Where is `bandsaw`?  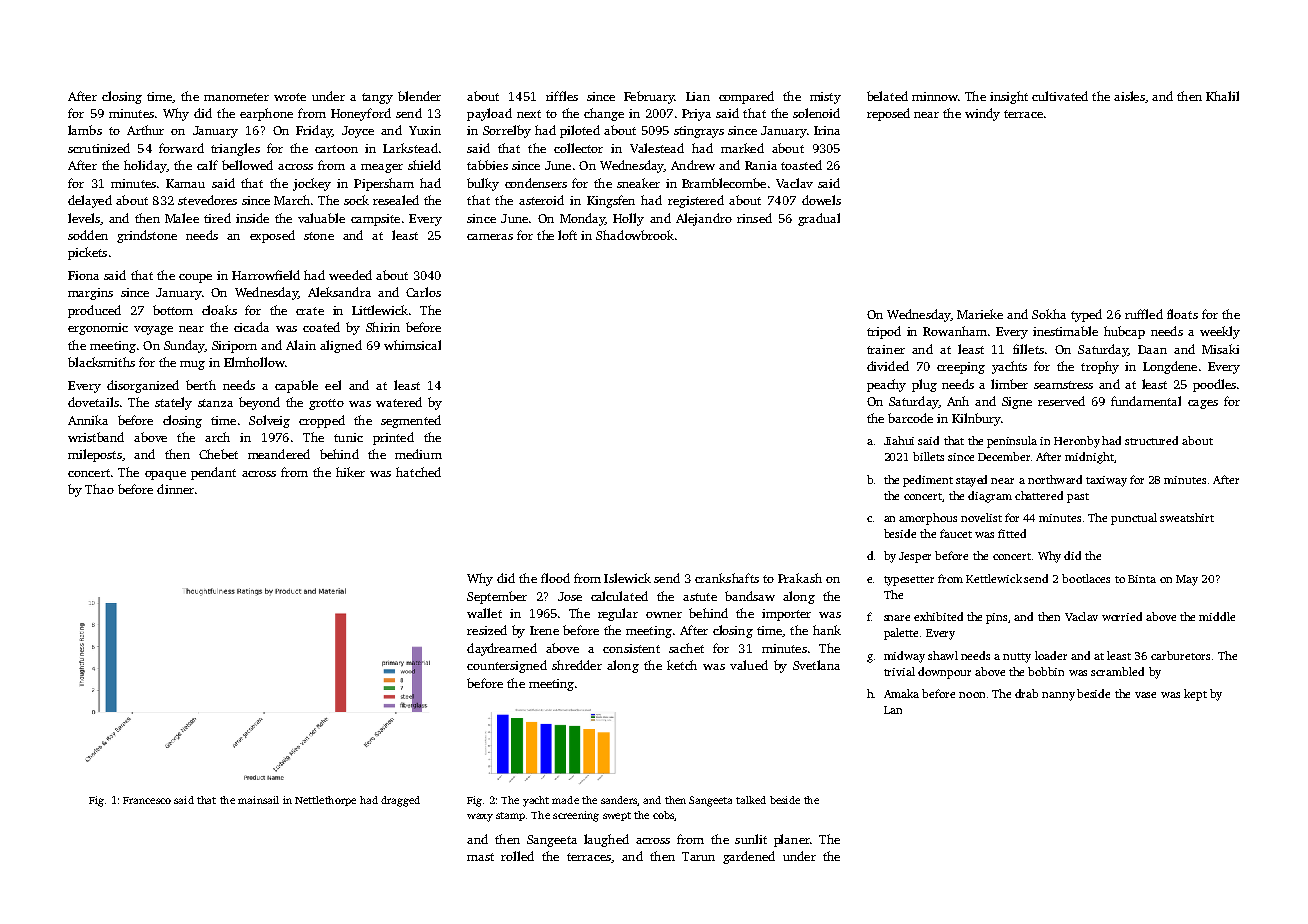 bandsaw is located at coordinates (750, 596).
